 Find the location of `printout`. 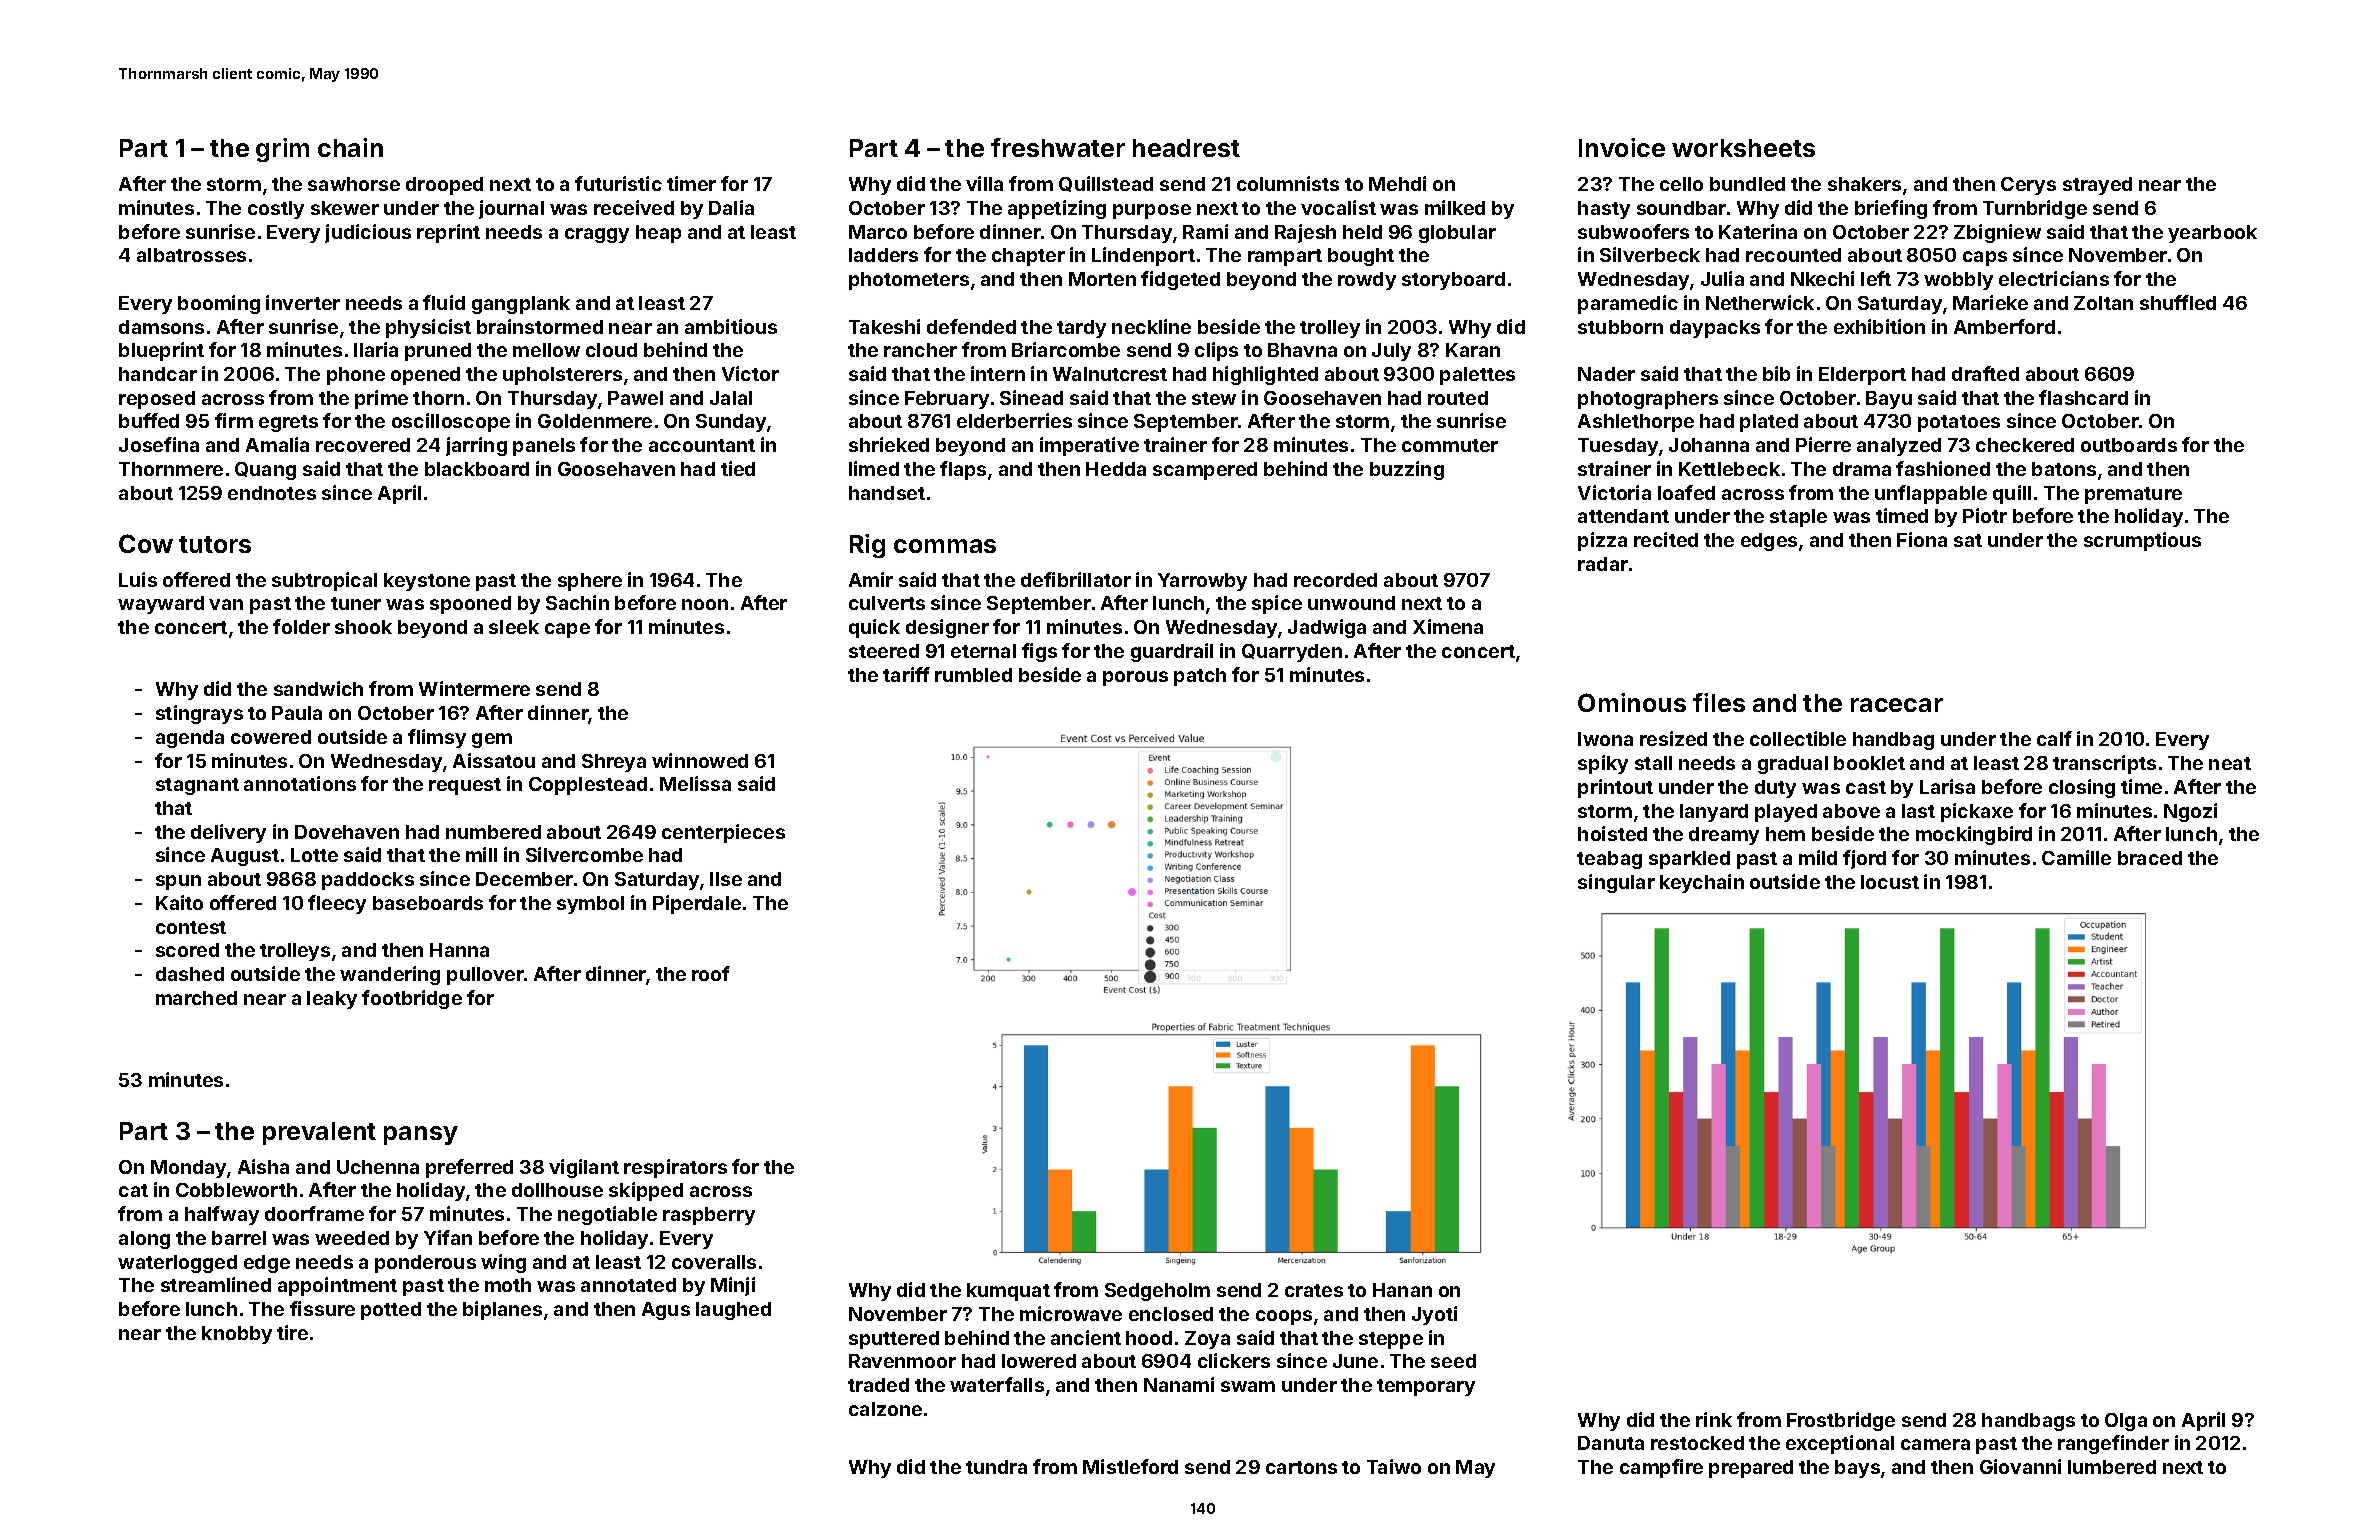

printout is located at coordinates (1615, 788).
